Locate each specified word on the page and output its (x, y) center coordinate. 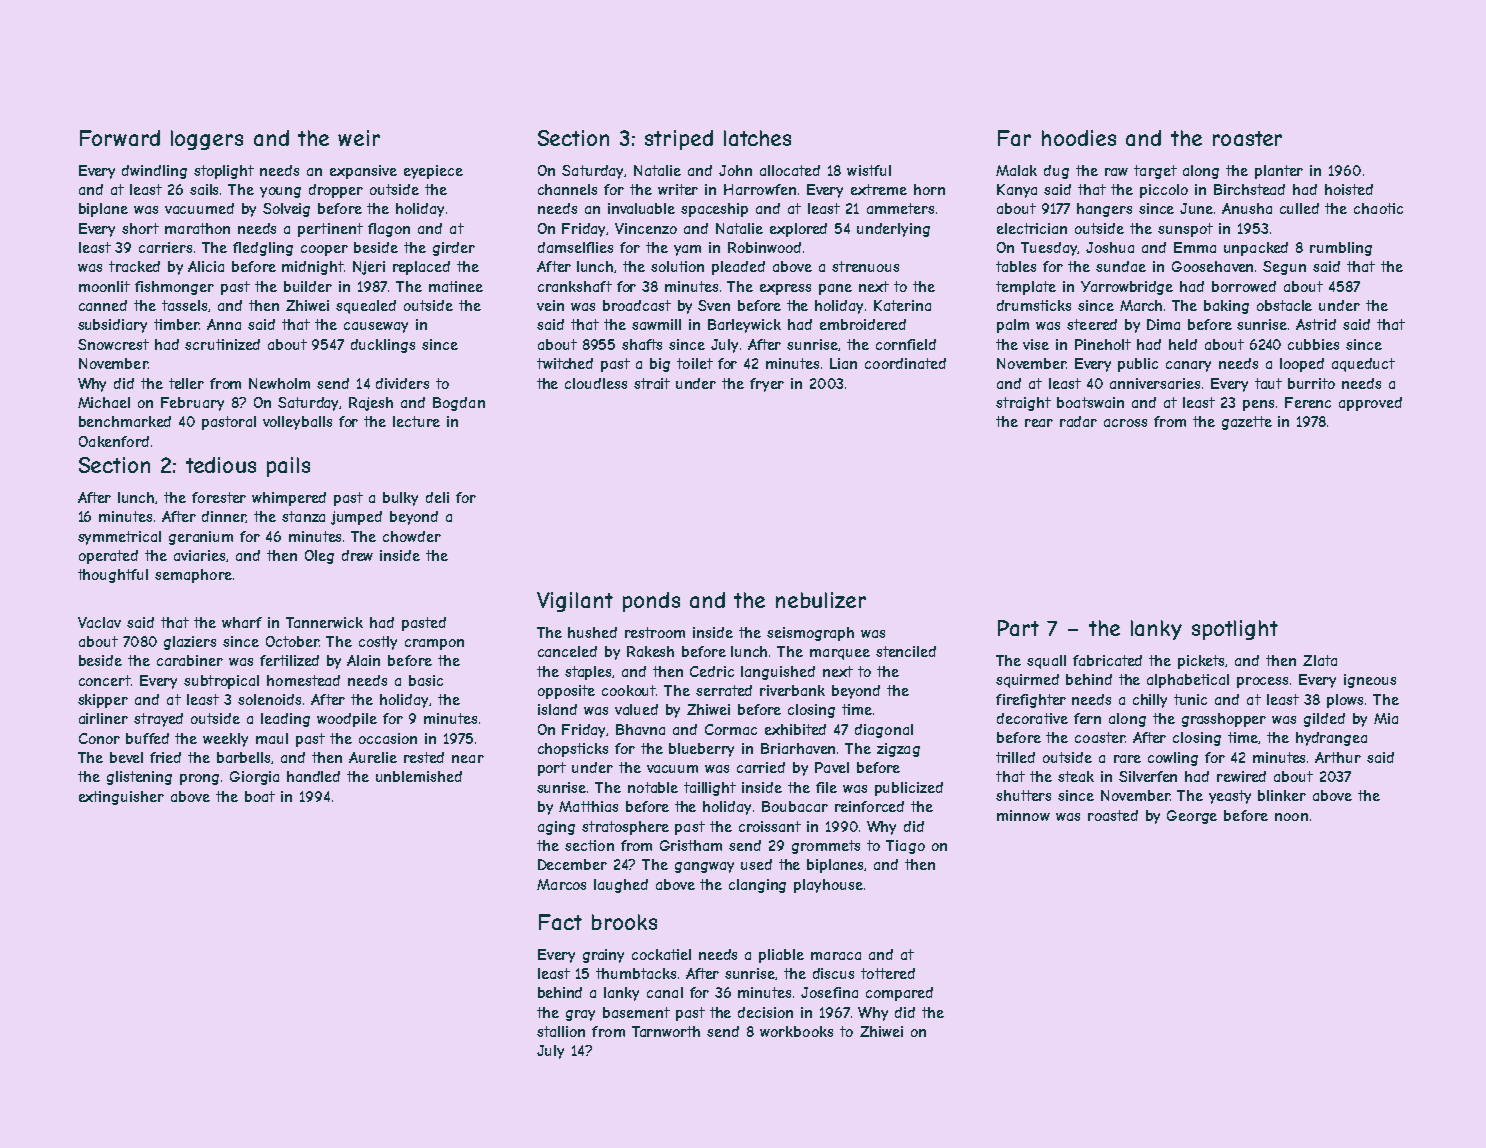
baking (1226, 307)
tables (1016, 266)
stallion (561, 1031)
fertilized (289, 660)
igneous (1370, 681)
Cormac (731, 729)
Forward (120, 138)
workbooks (796, 1031)
